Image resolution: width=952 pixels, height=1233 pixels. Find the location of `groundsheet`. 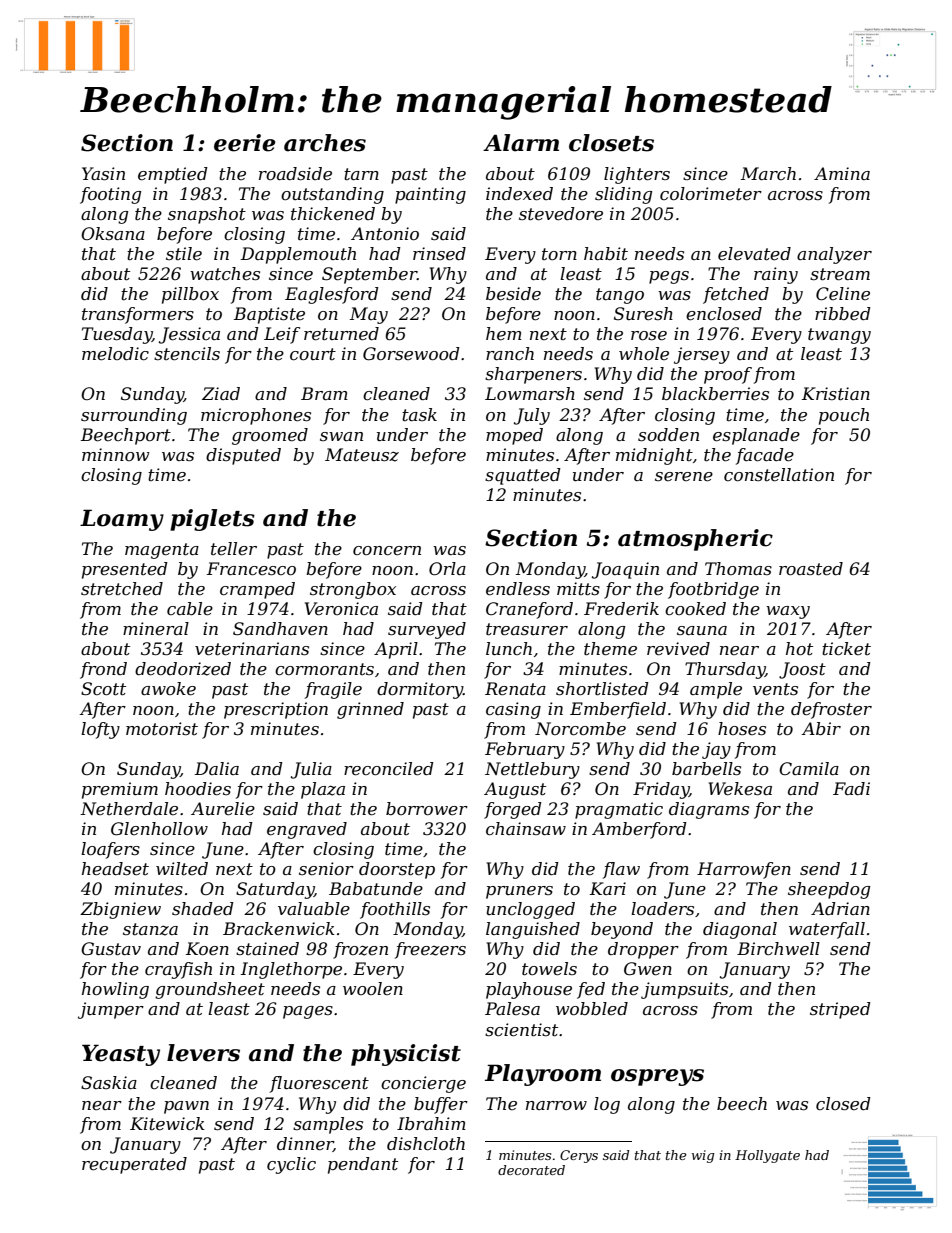

groundsheet is located at coordinates (210, 990).
